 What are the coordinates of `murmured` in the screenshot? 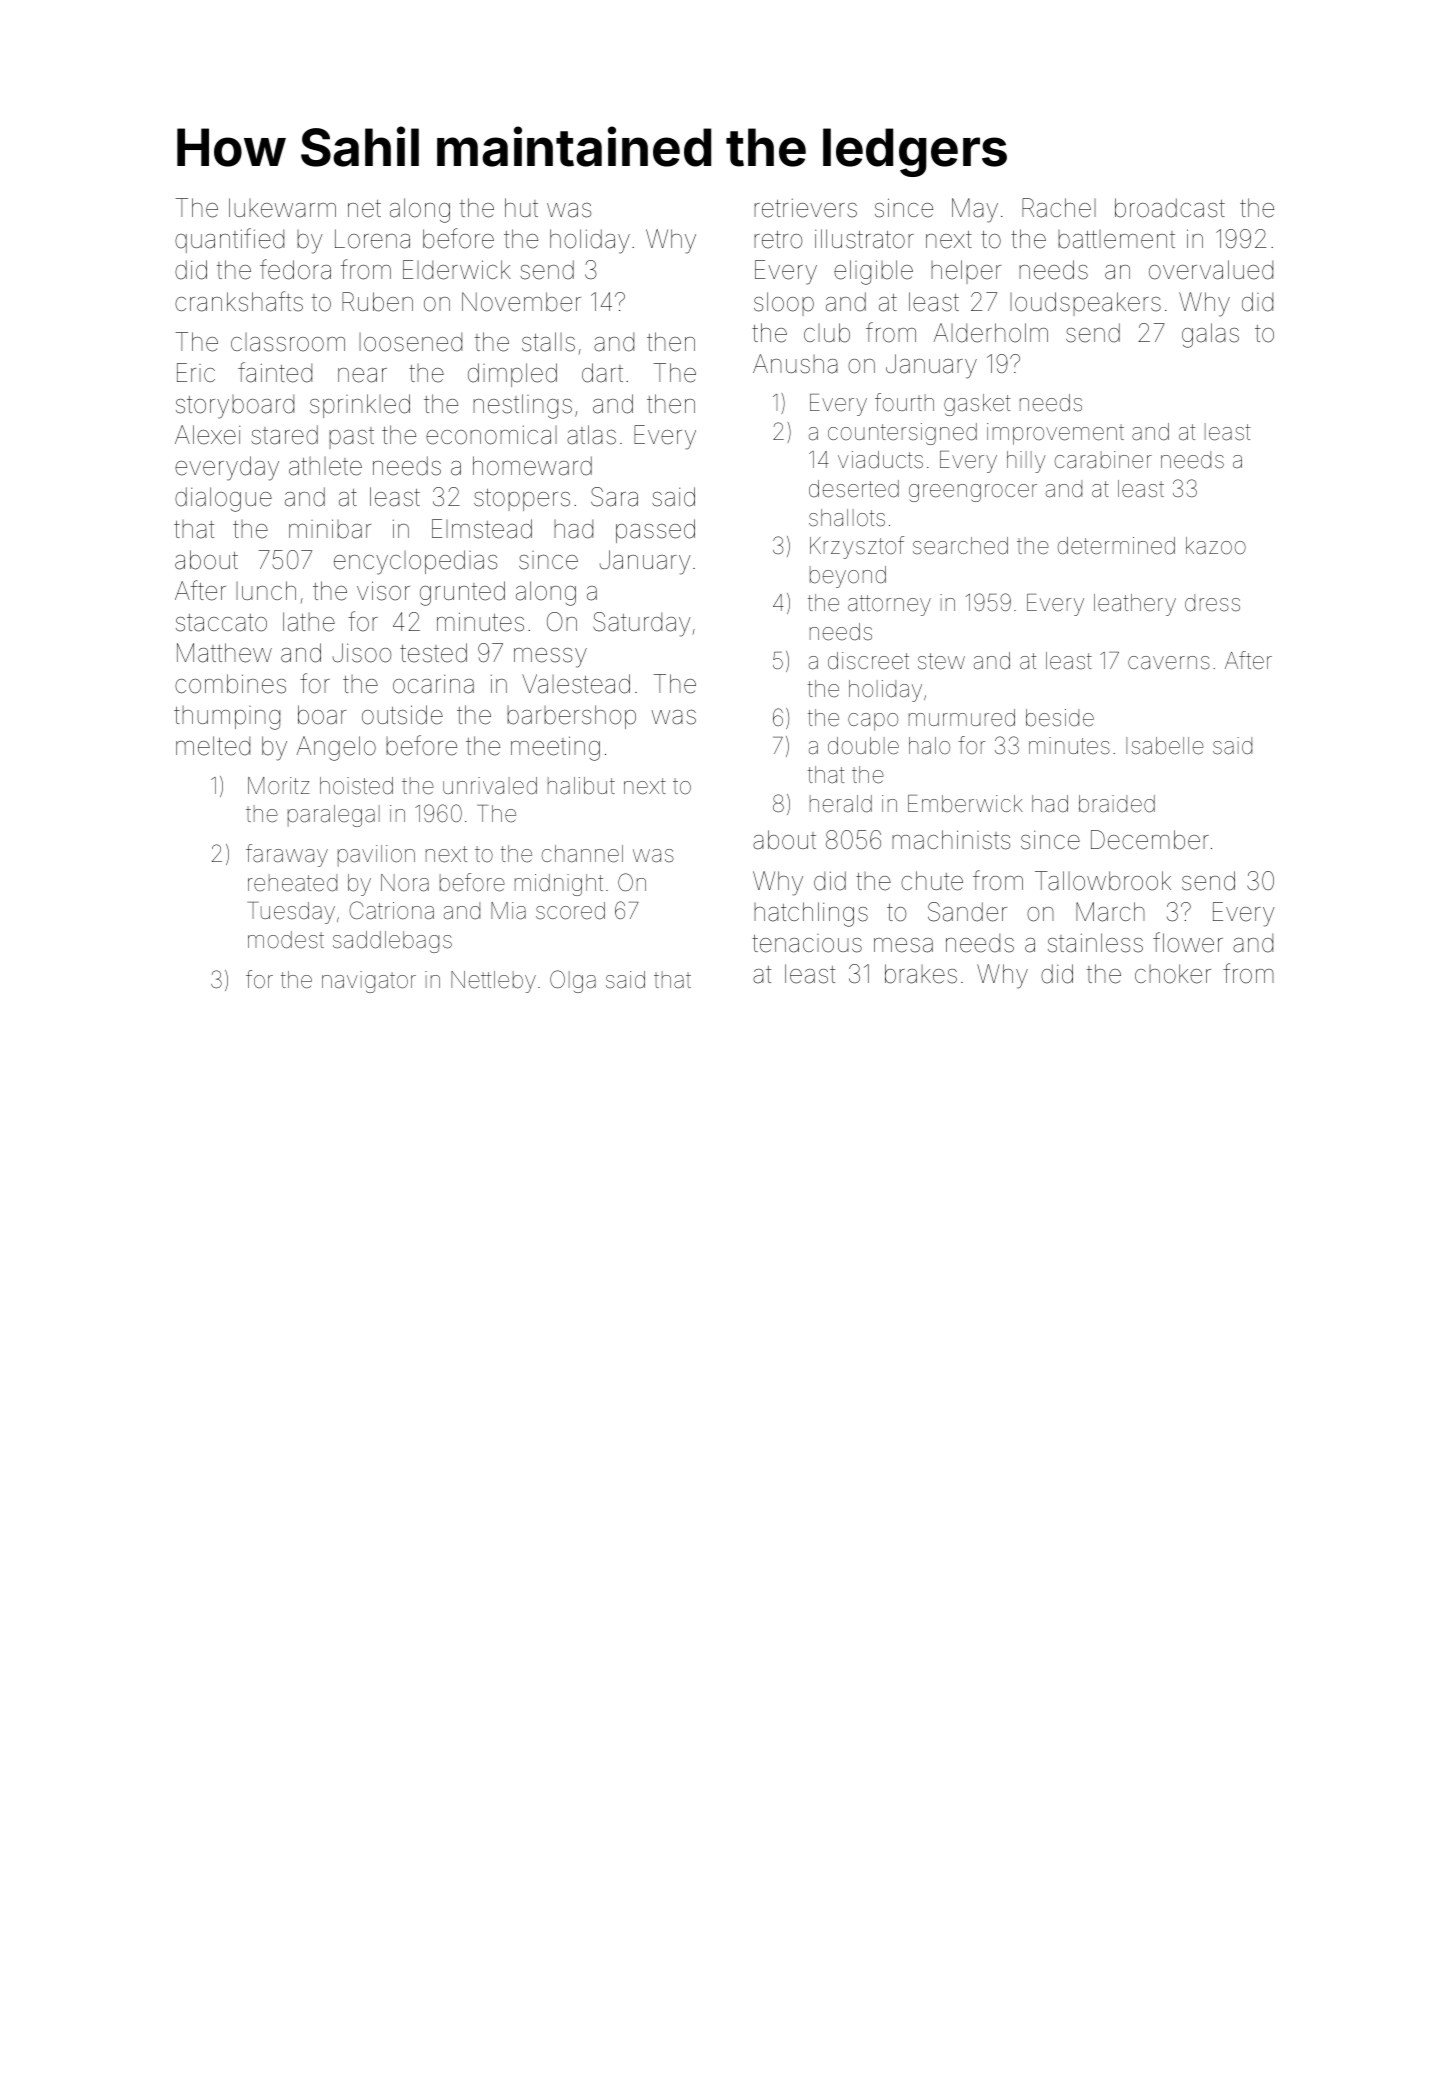 It's located at (962, 718).
